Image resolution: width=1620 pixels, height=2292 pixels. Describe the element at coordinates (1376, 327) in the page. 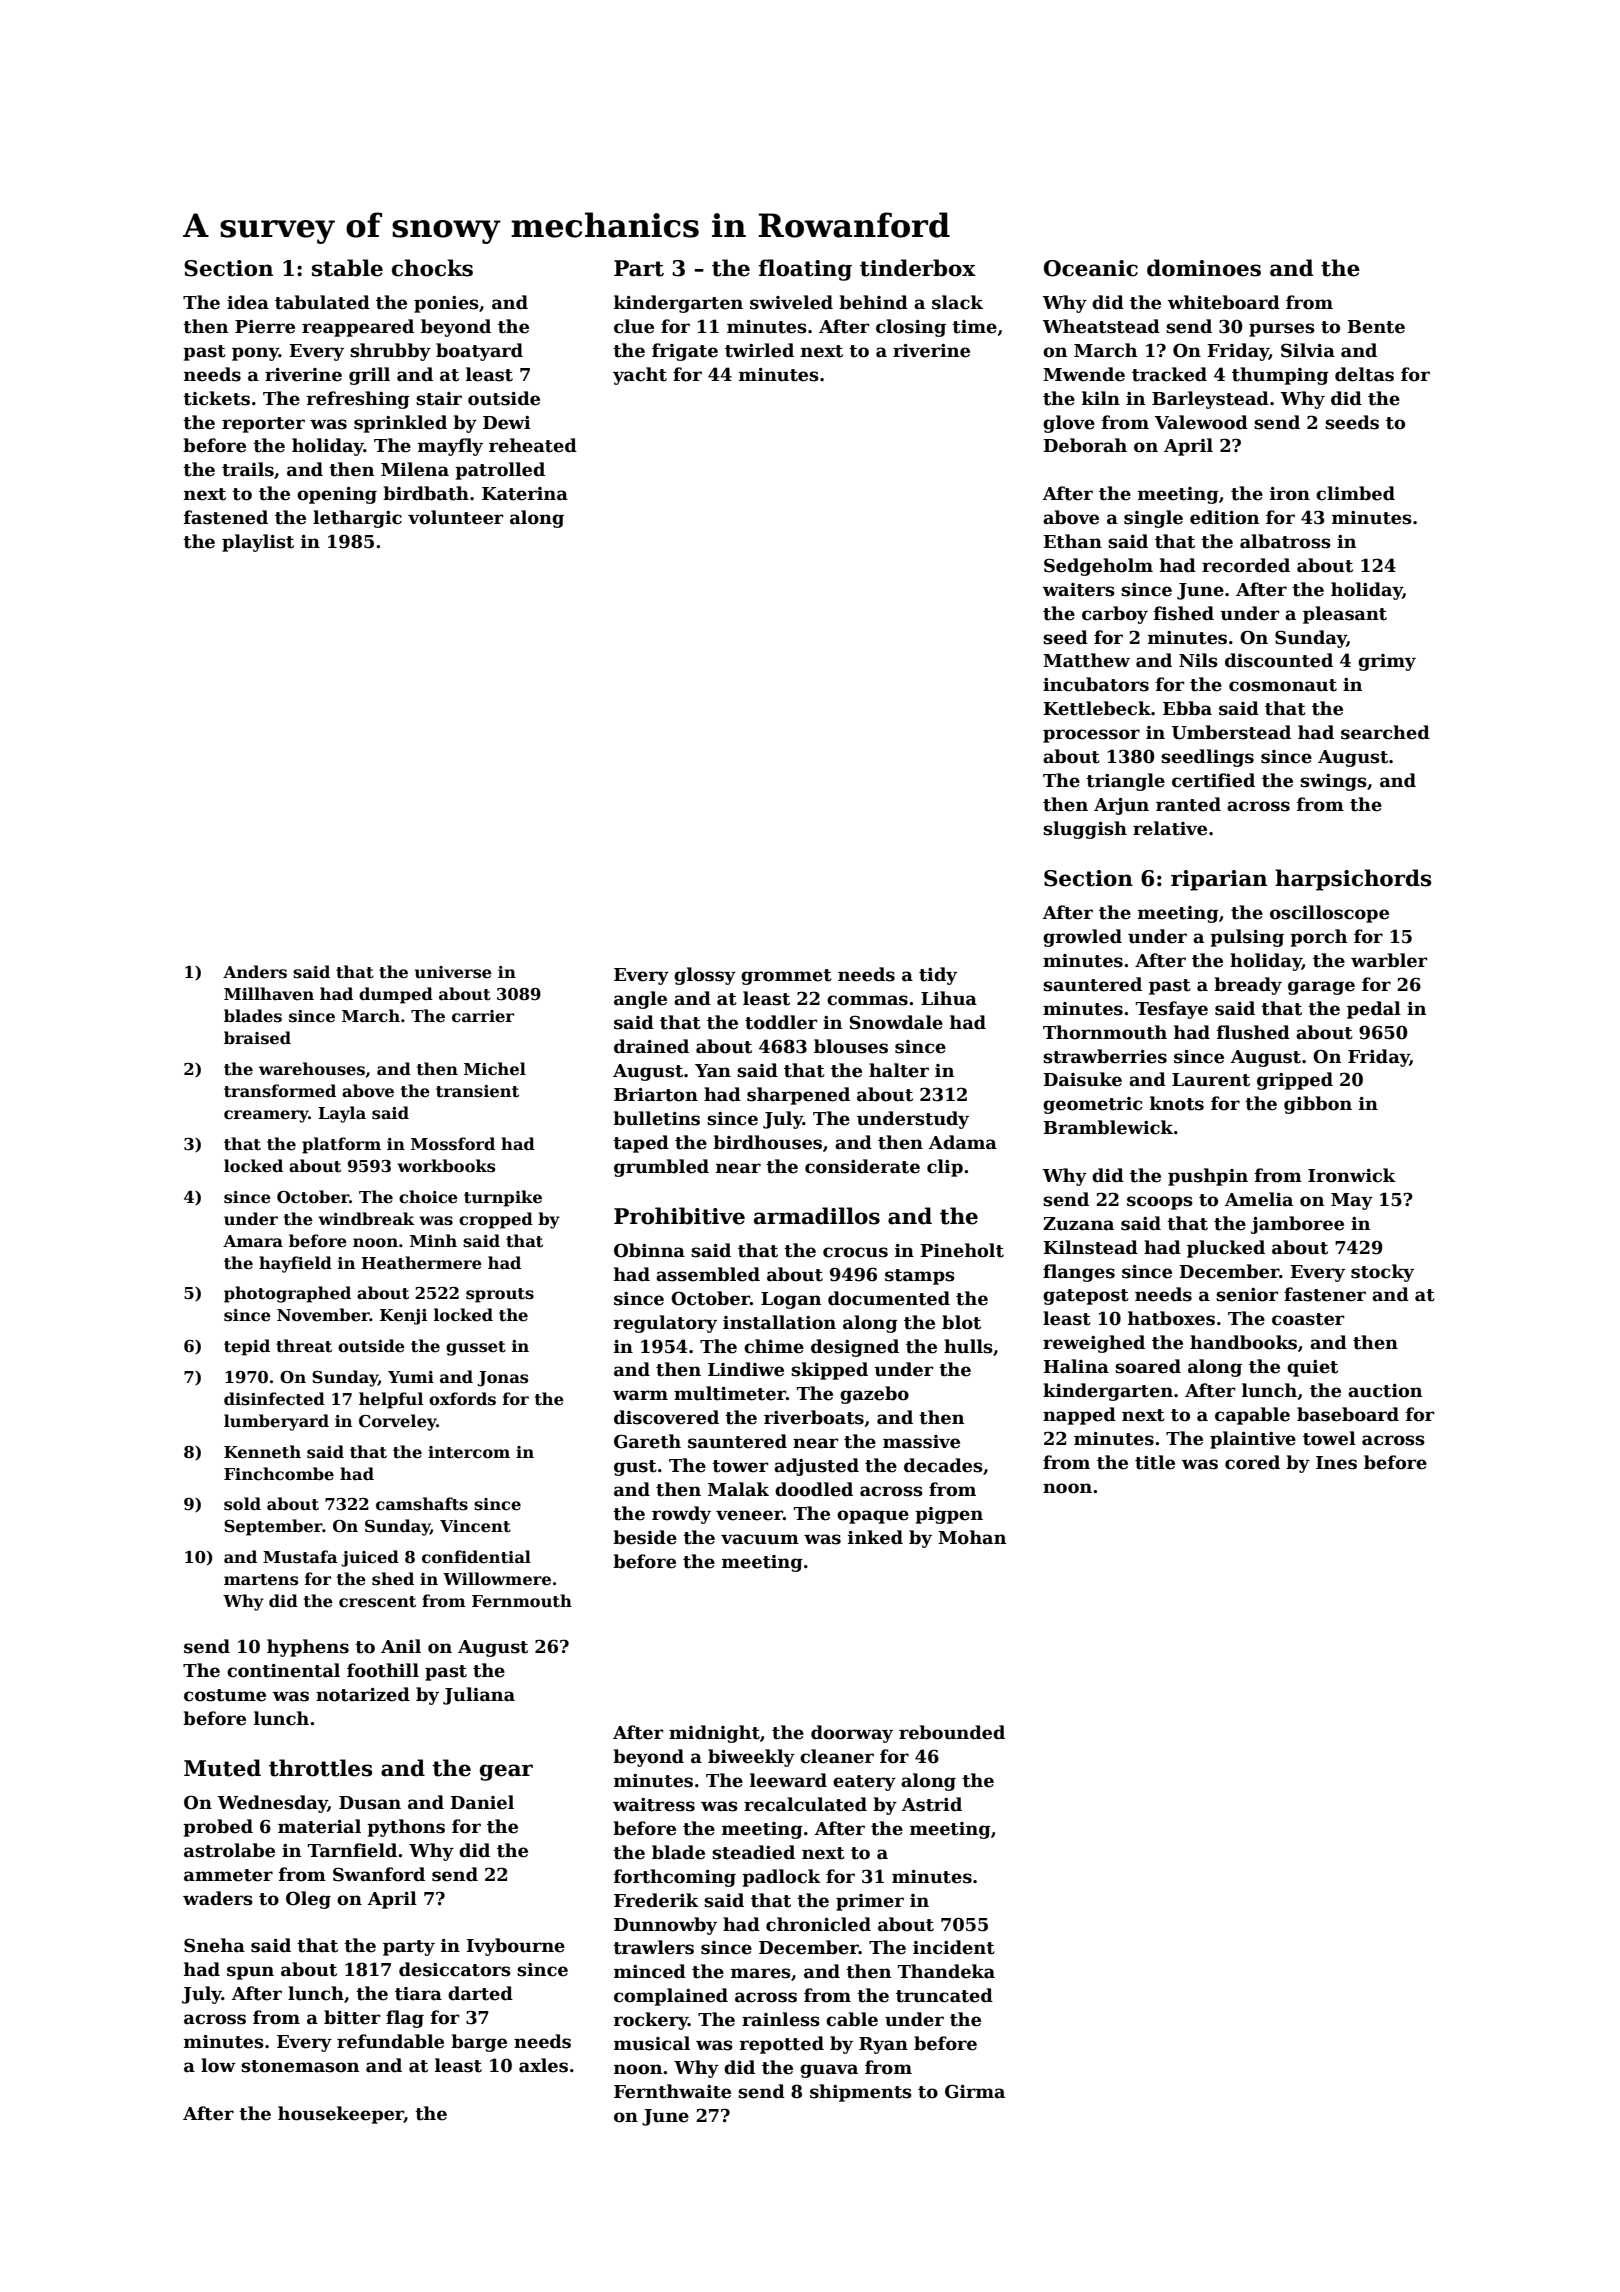

I see `Bente` at that location.
